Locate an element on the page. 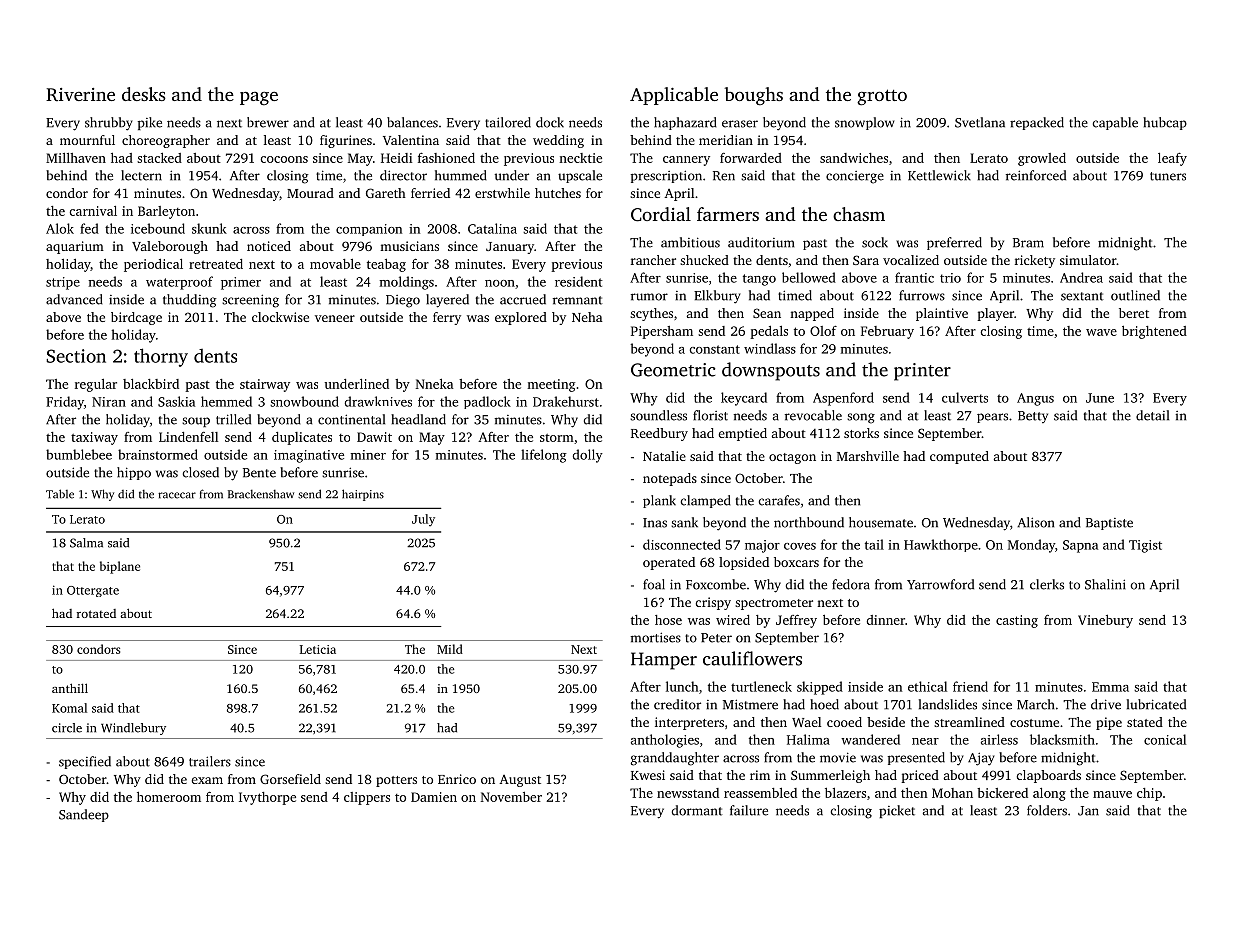 This page has width=1233, height=952. biplane is located at coordinates (120, 567).
